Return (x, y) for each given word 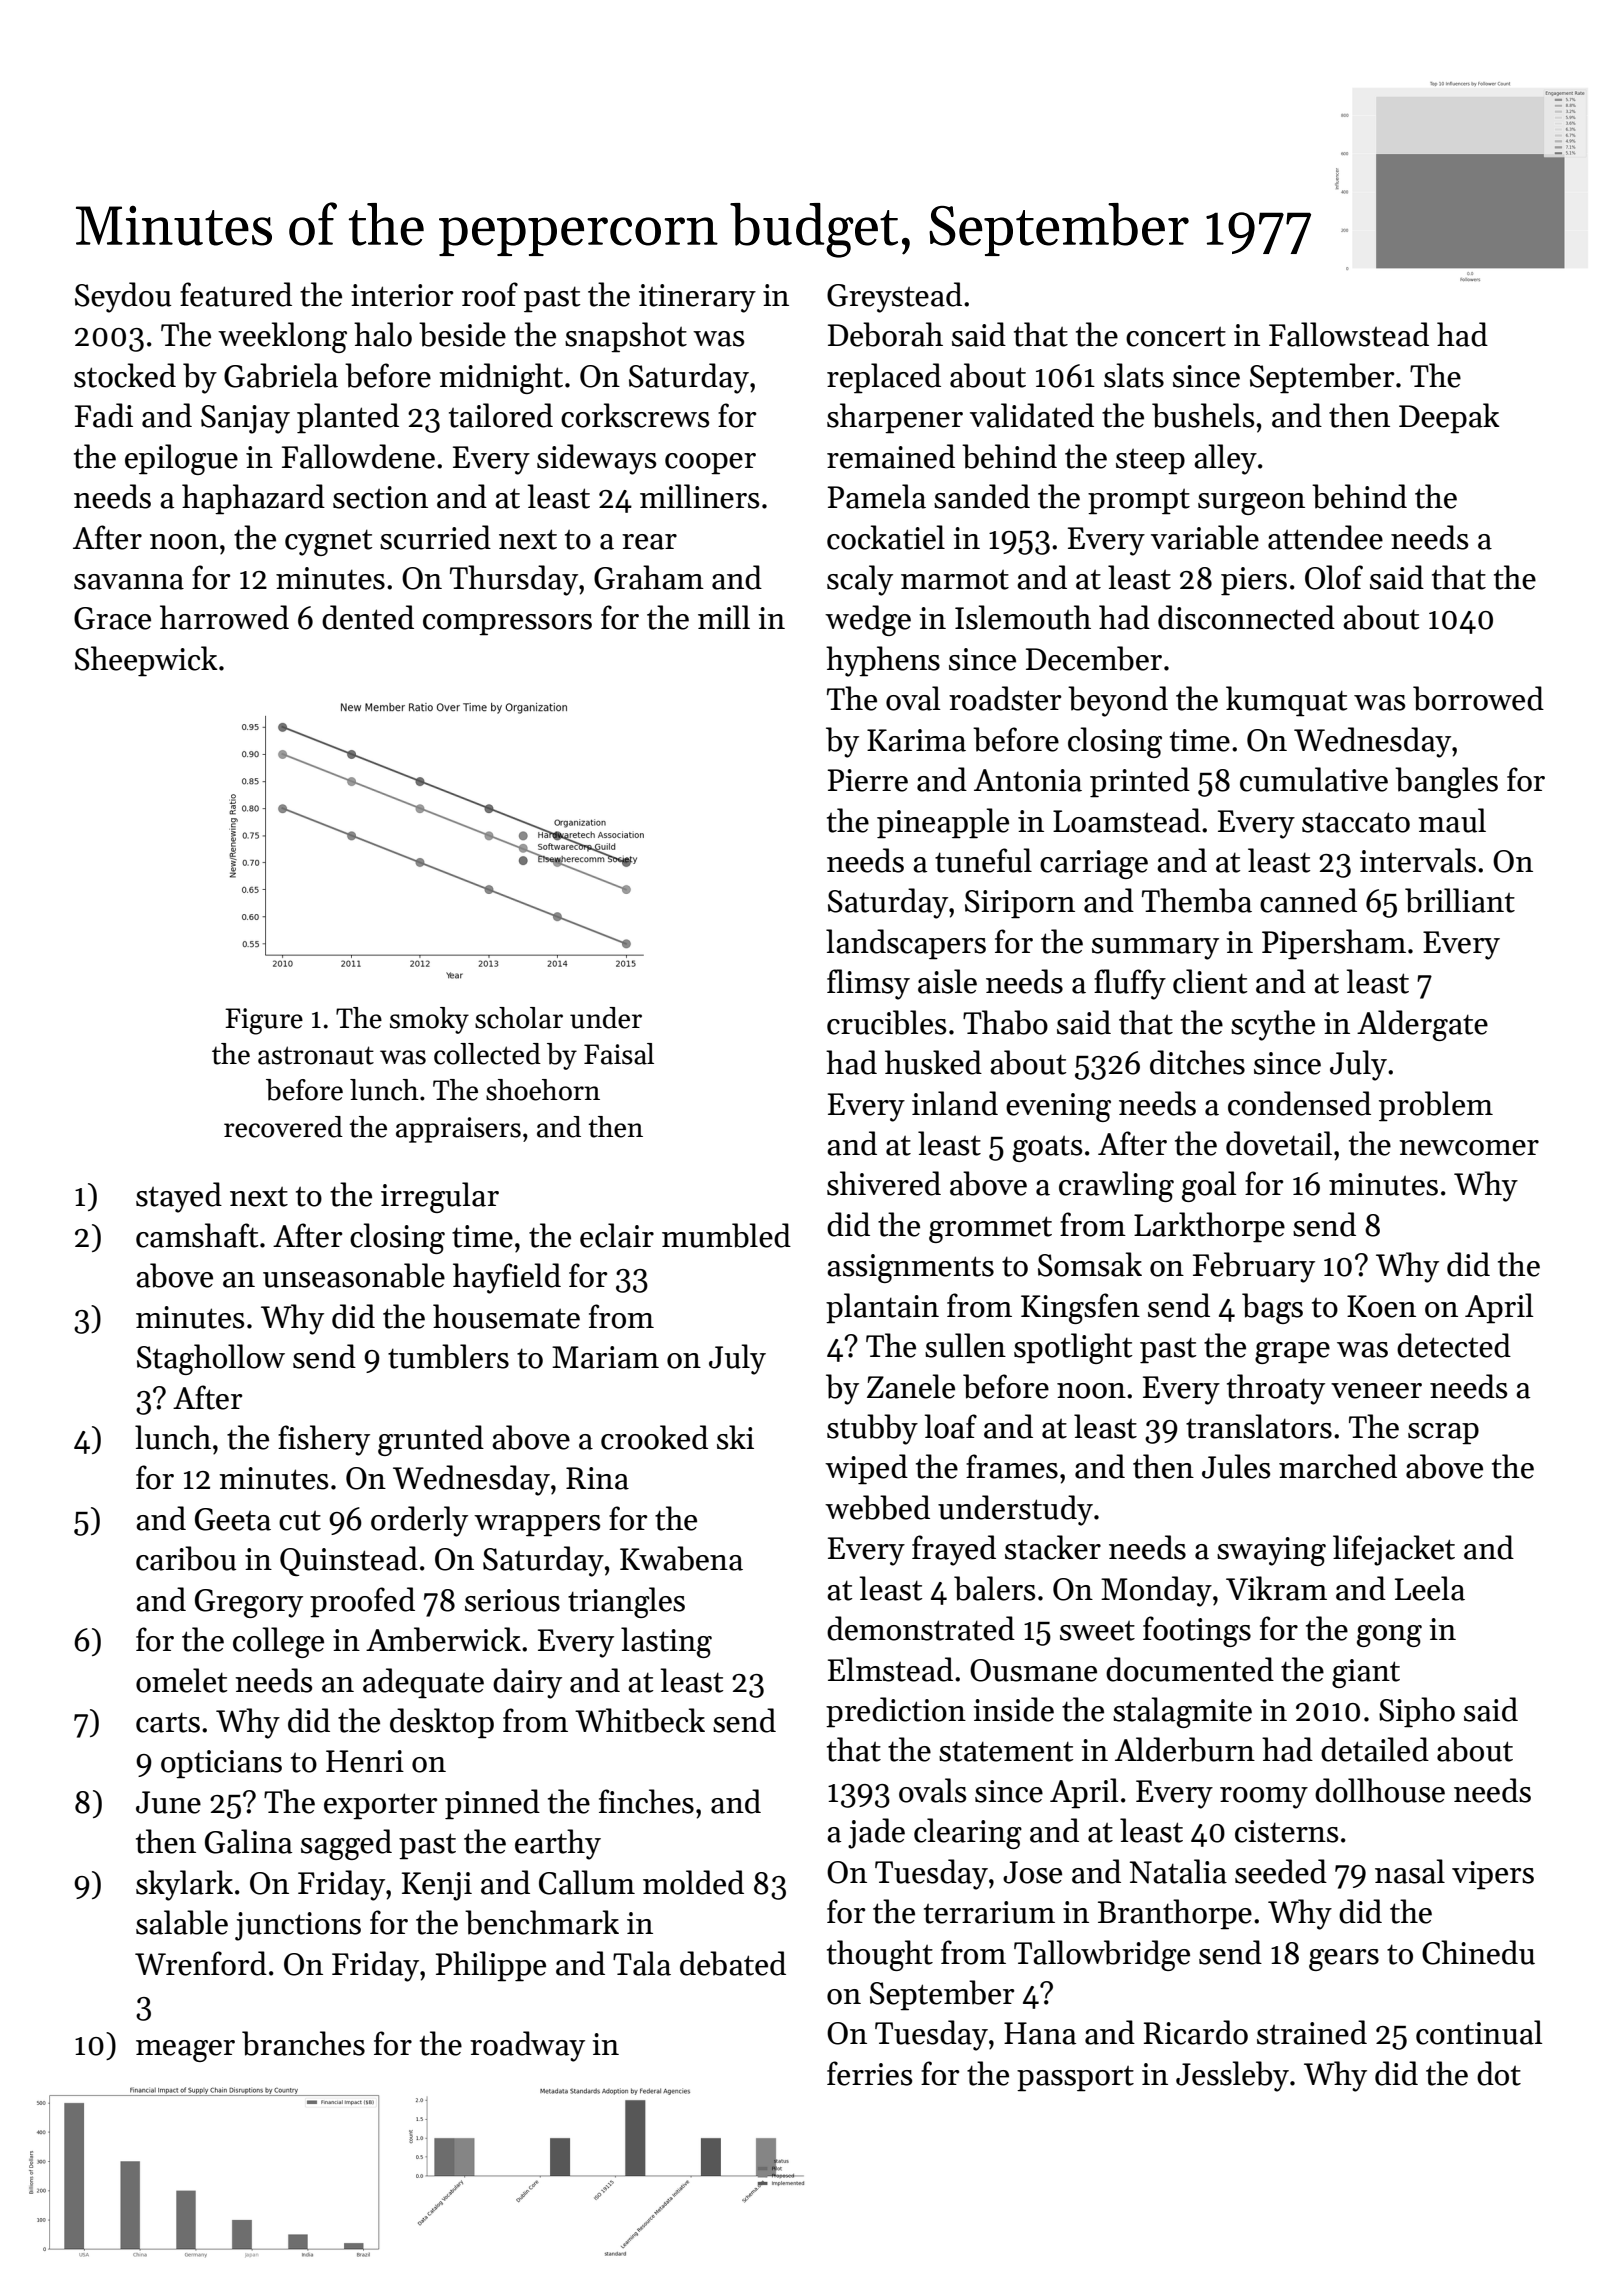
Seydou (123, 297)
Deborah (885, 334)
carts (168, 1722)
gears (1344, 1960)
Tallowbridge (1102, 1955)
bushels (1203, 415)
